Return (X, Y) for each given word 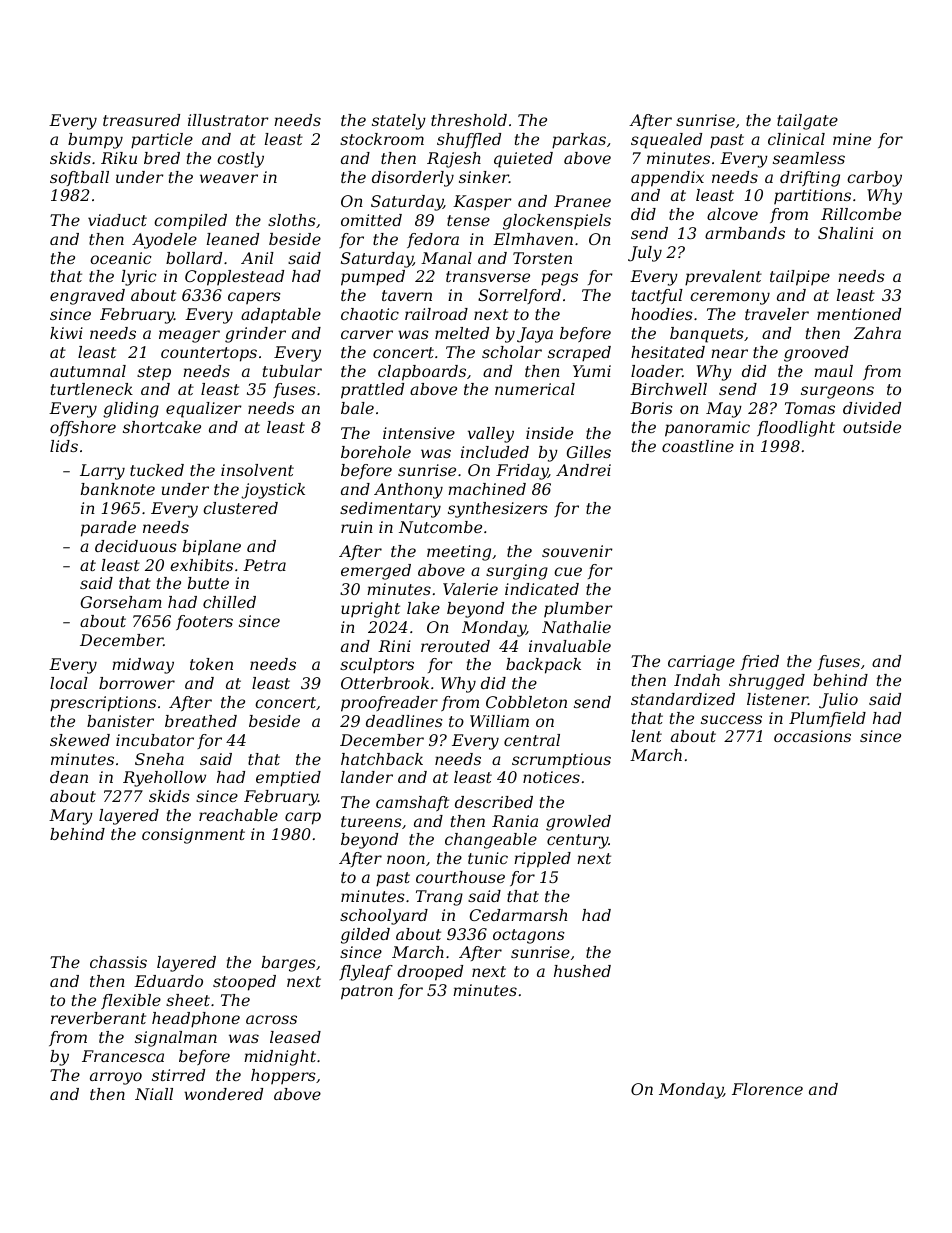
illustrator (228, 120)
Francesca (123, 1056)
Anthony (408, 491)
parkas (579, 141)
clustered (240, 508)
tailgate (807, 122)
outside (872, 427)
